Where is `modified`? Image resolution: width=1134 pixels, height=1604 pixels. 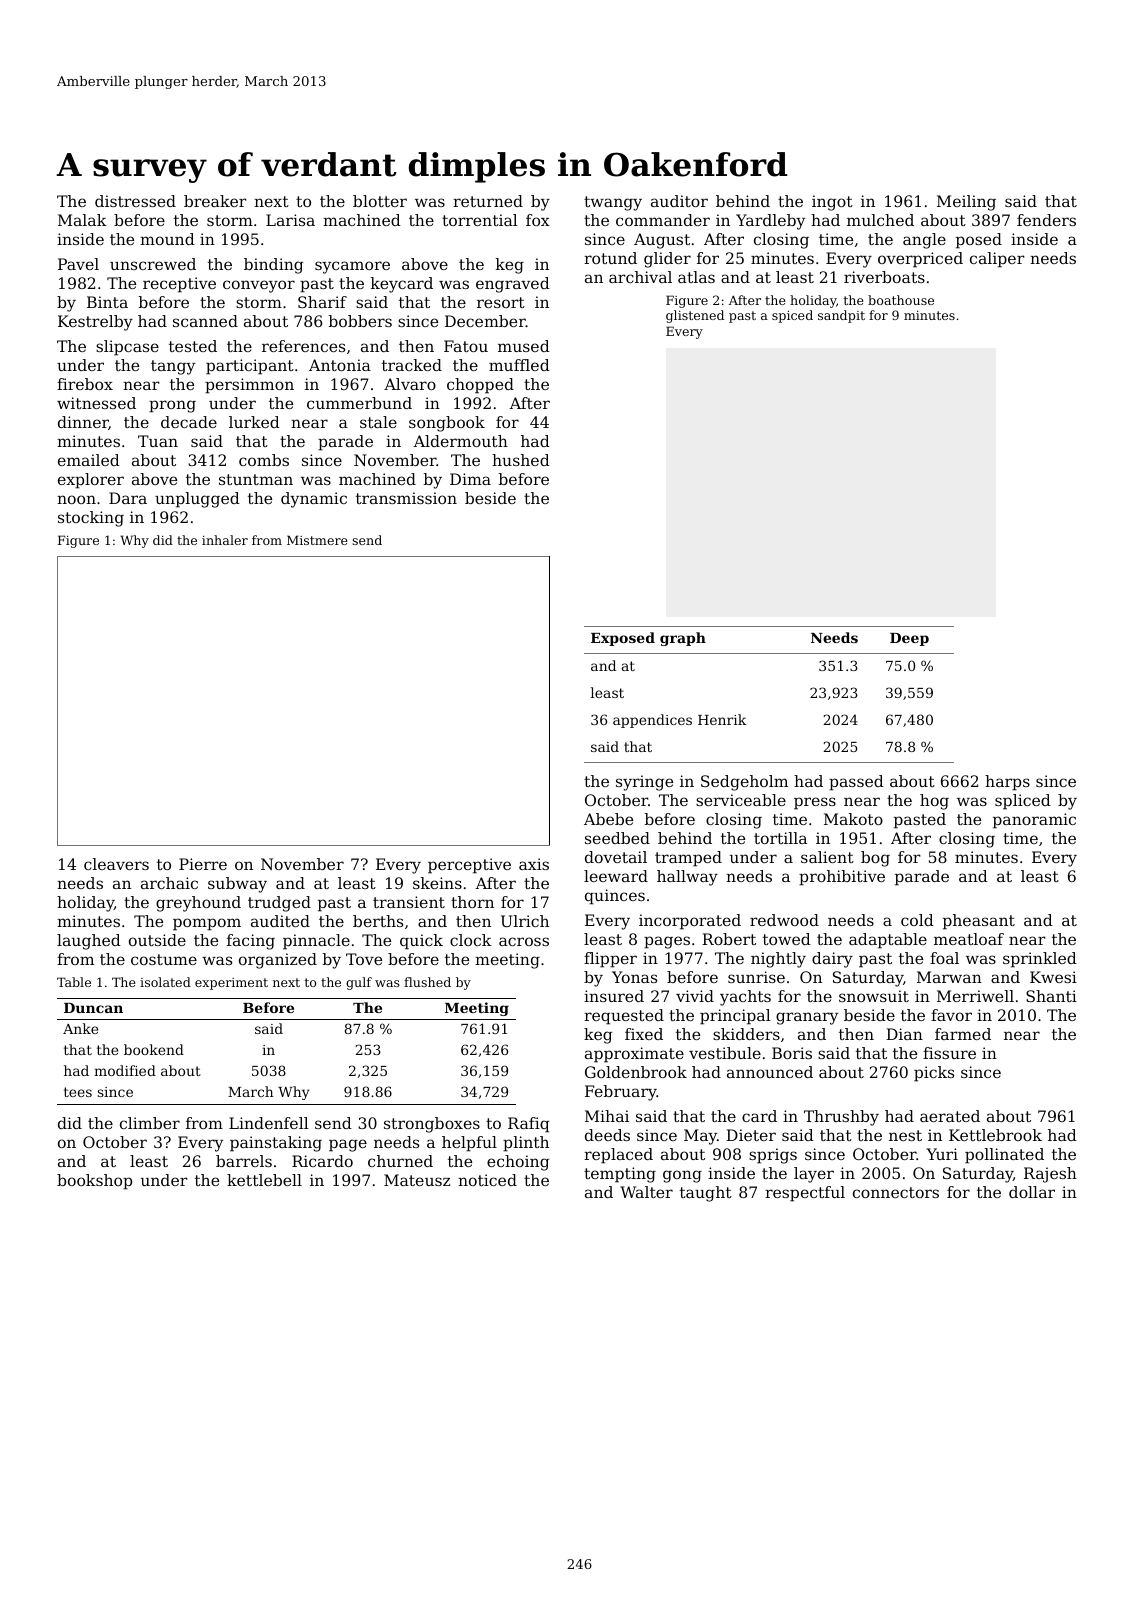 modified is located at coordinates (125, 1070).
